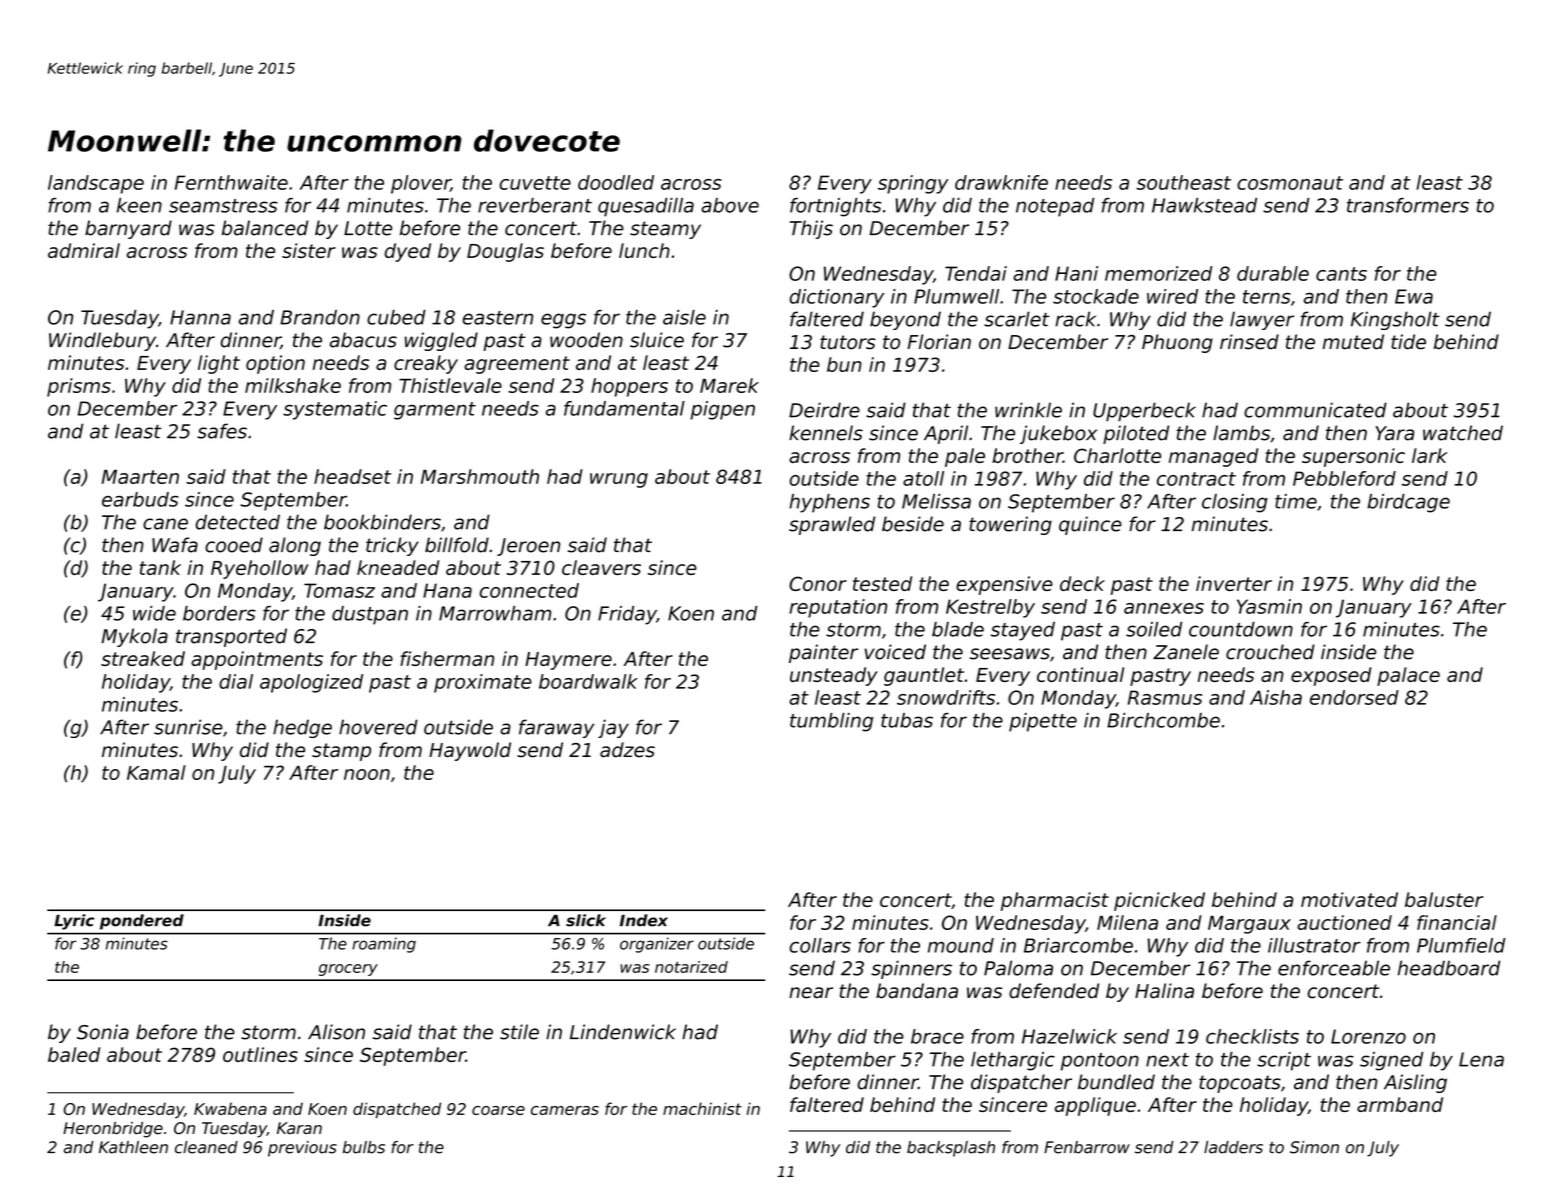  What do you see at coordinates (951, 1149) in the page?
I see `backsplash` at bounding box center [951, 1149].
